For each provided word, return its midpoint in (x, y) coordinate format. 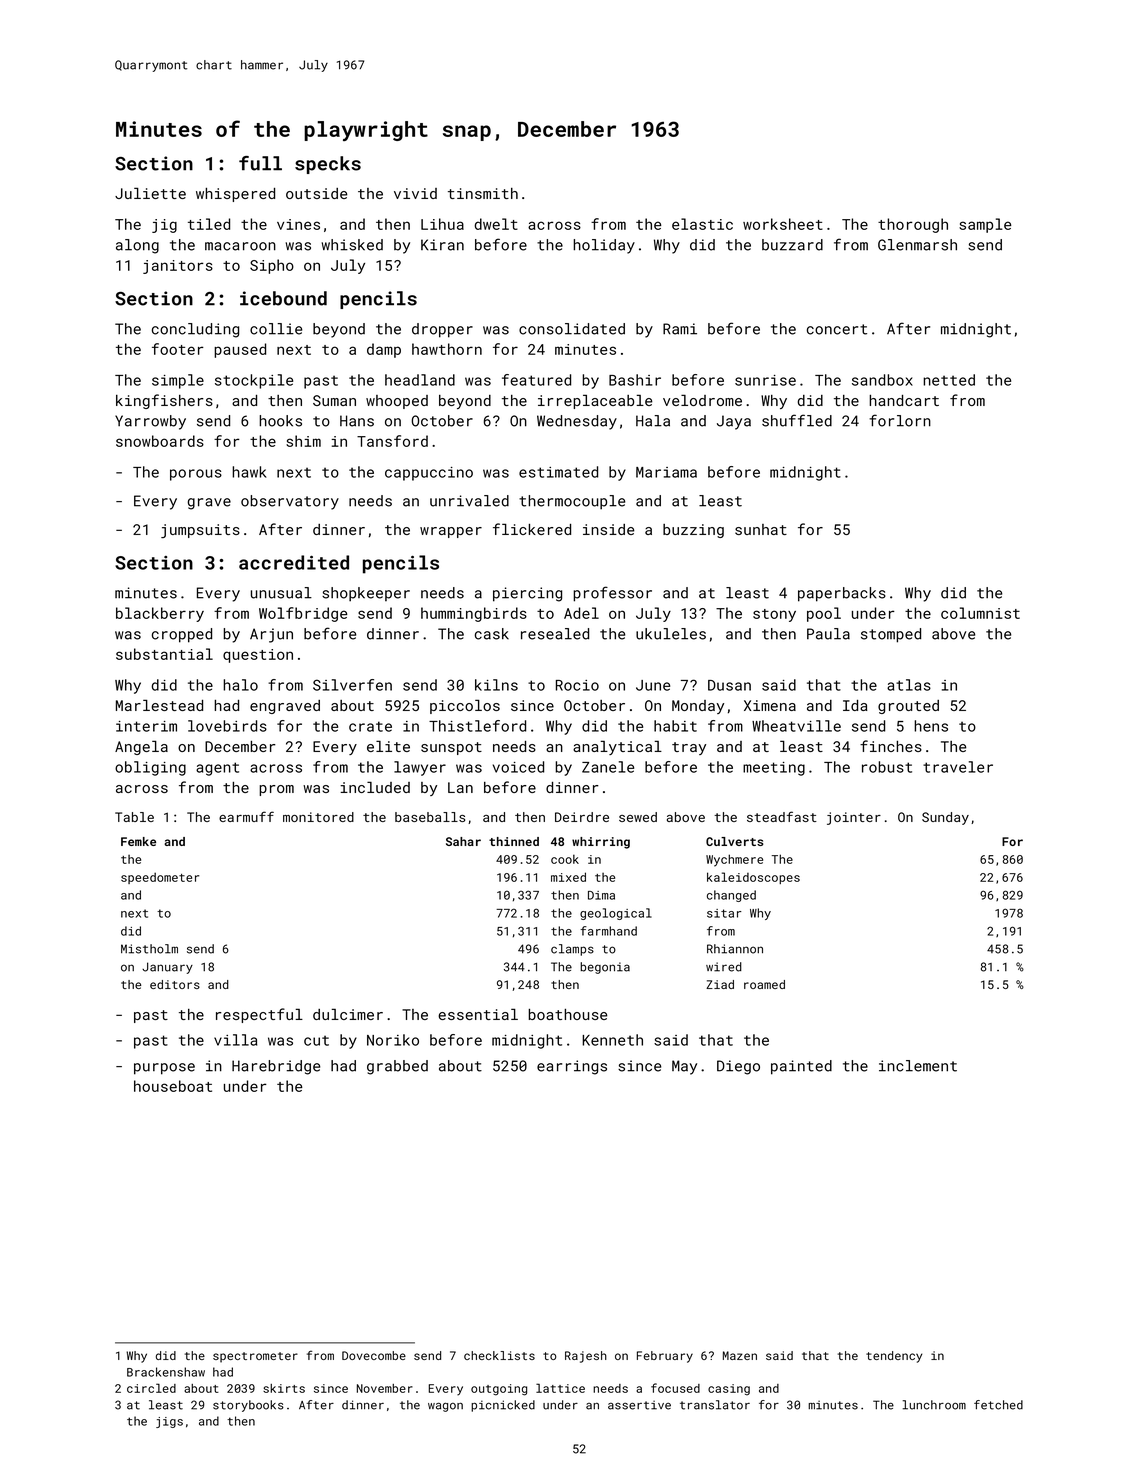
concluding (195, 330)
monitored (318, 817)
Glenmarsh (917, 245)
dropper (442, 330)
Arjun (271, 635)
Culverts (735, 841)
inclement (918, 1066)
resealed (555, 634)
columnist (980, 613)
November (385, 1388)
